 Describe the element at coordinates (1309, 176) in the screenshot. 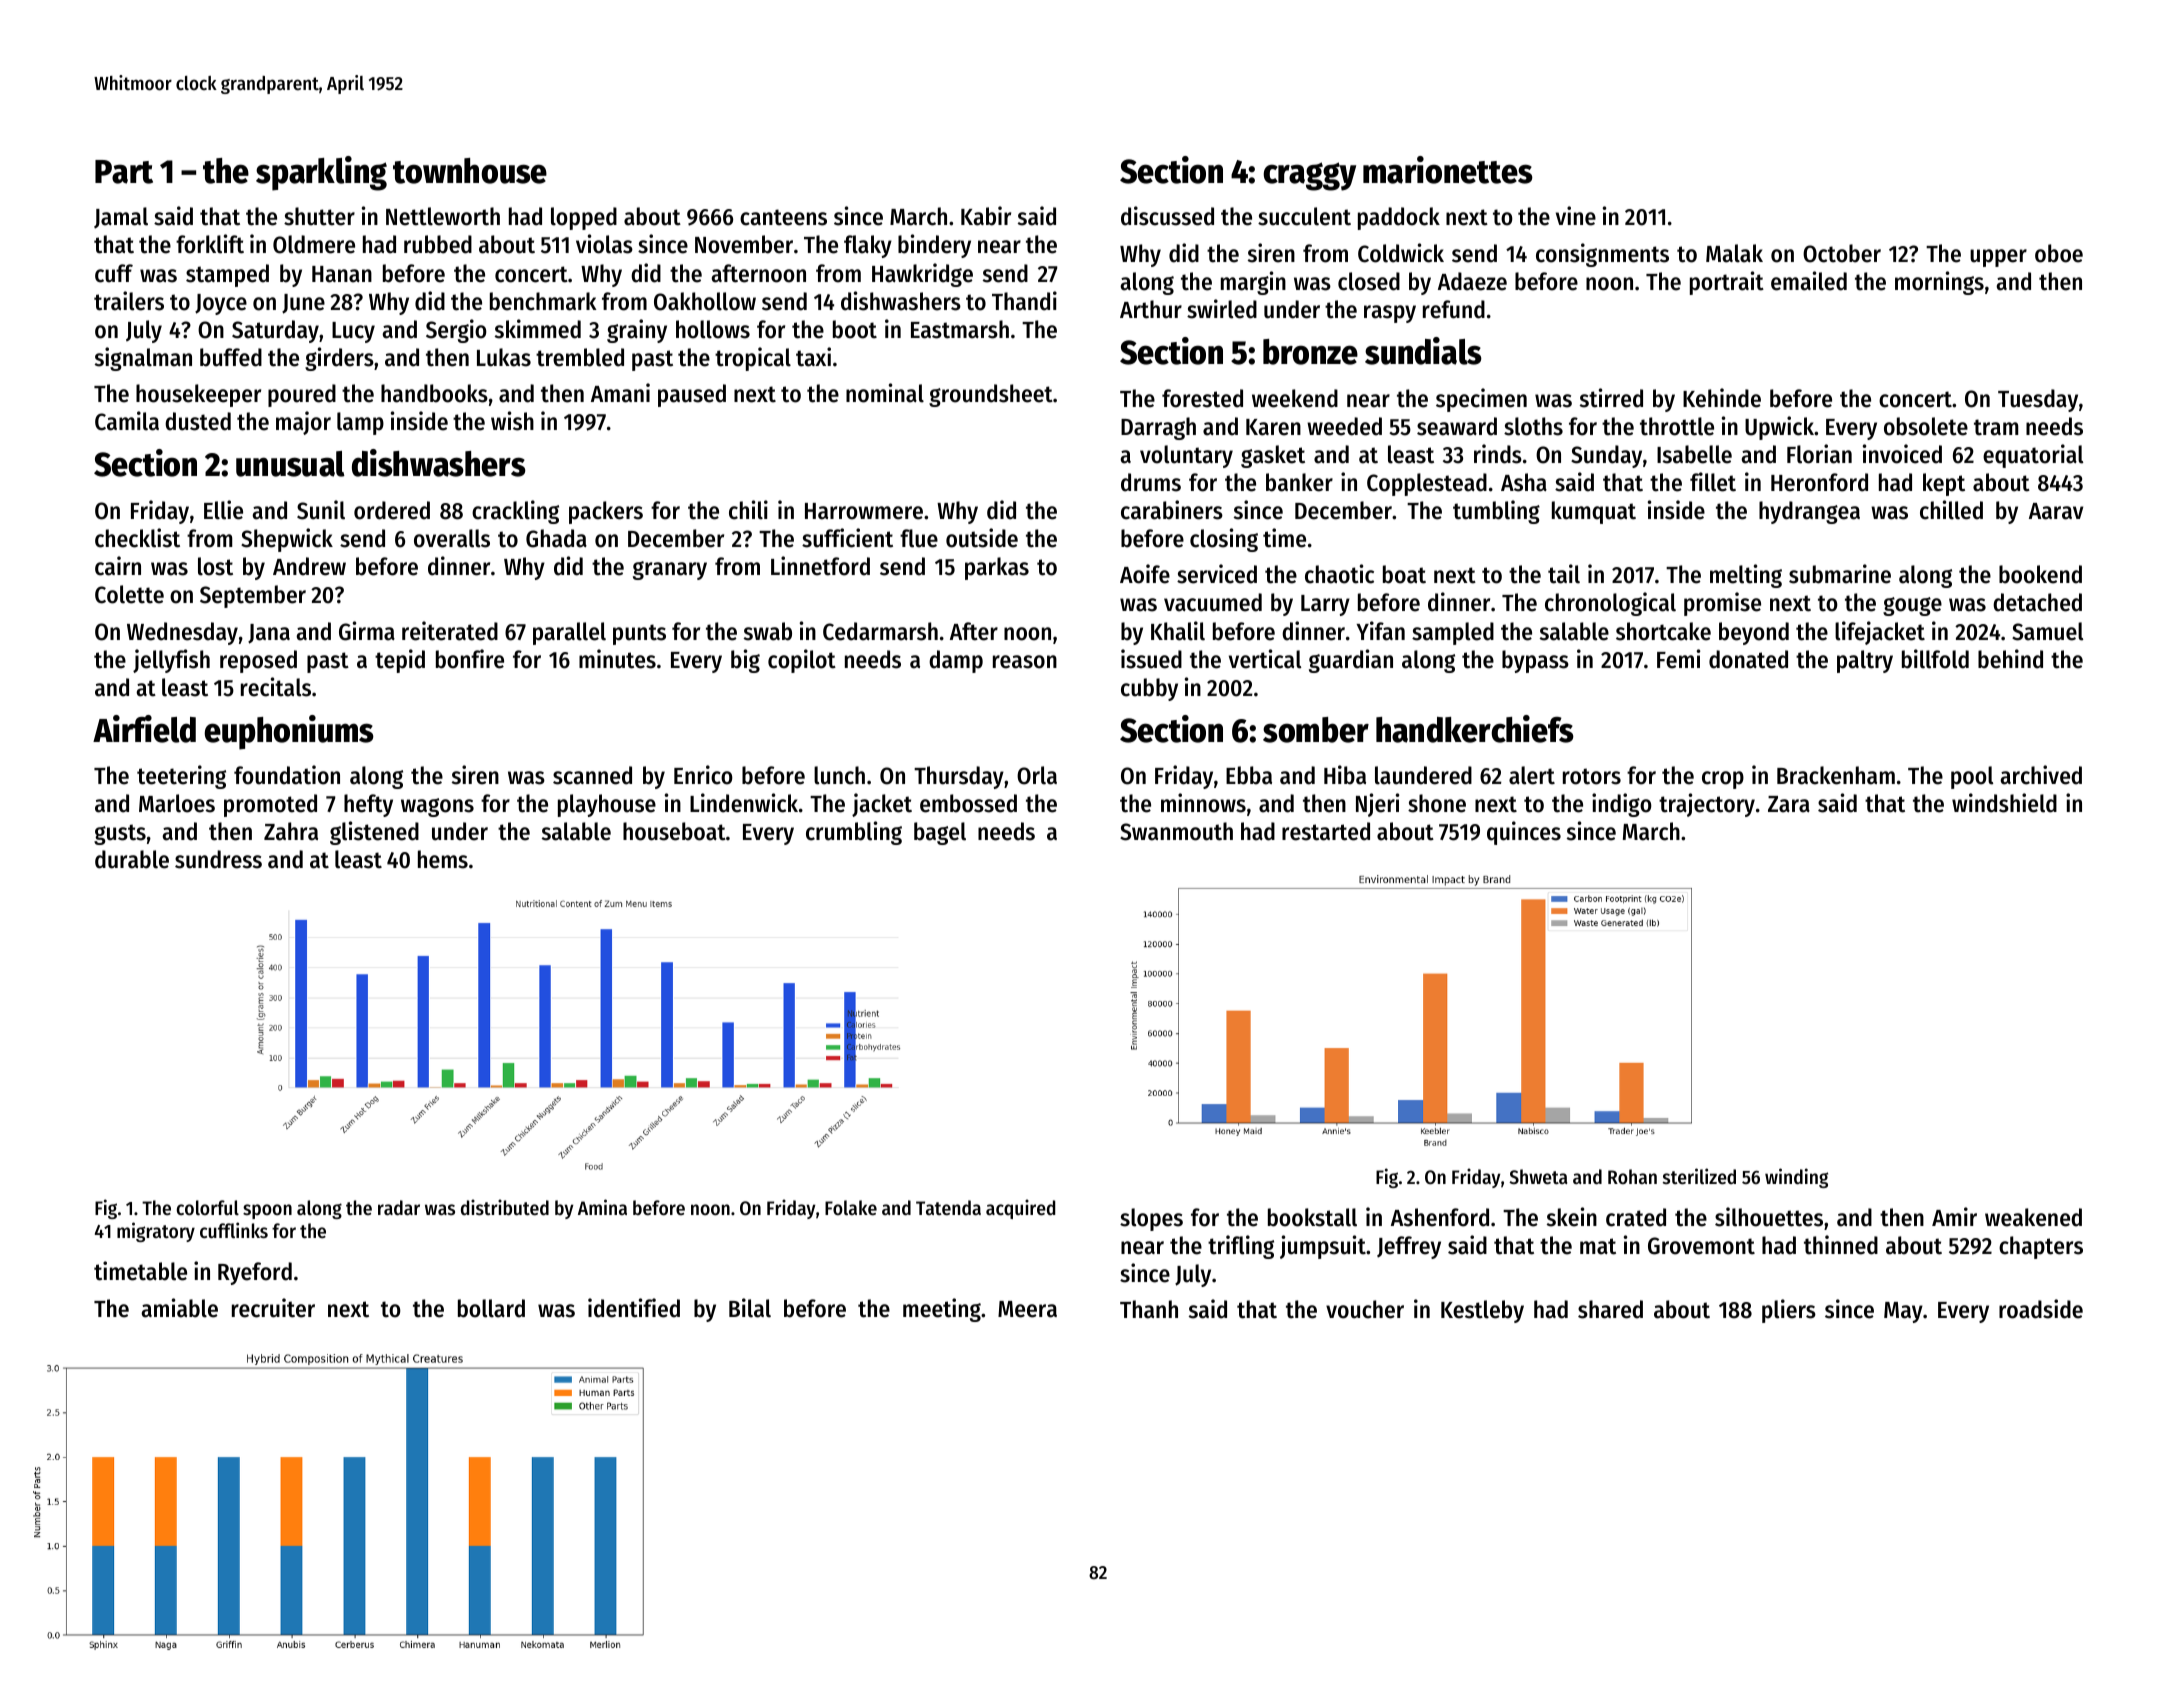

I see `craggy` at that location.
